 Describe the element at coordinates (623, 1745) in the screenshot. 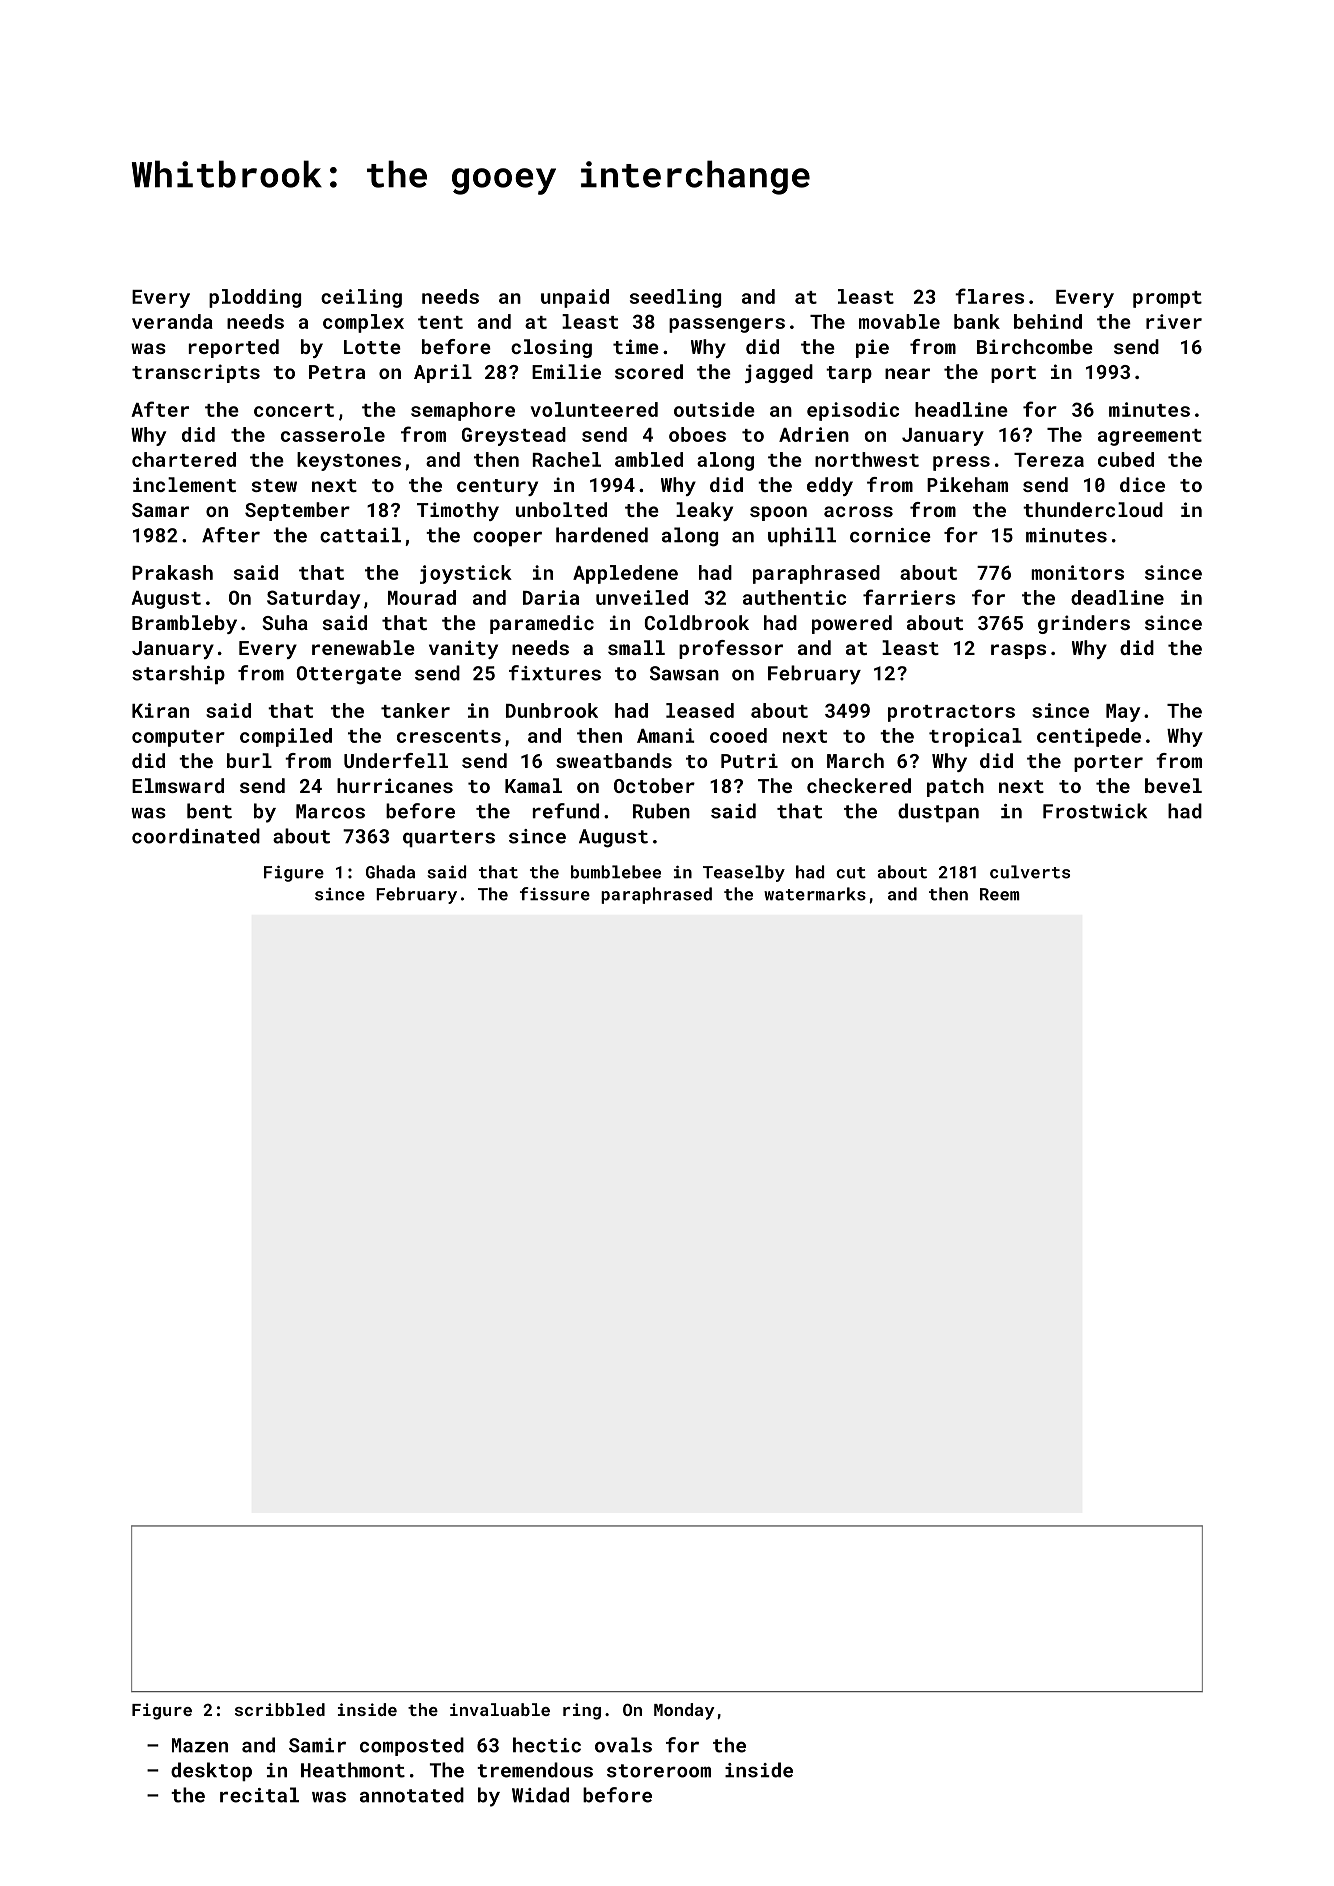

I see `ovals` at that location.
